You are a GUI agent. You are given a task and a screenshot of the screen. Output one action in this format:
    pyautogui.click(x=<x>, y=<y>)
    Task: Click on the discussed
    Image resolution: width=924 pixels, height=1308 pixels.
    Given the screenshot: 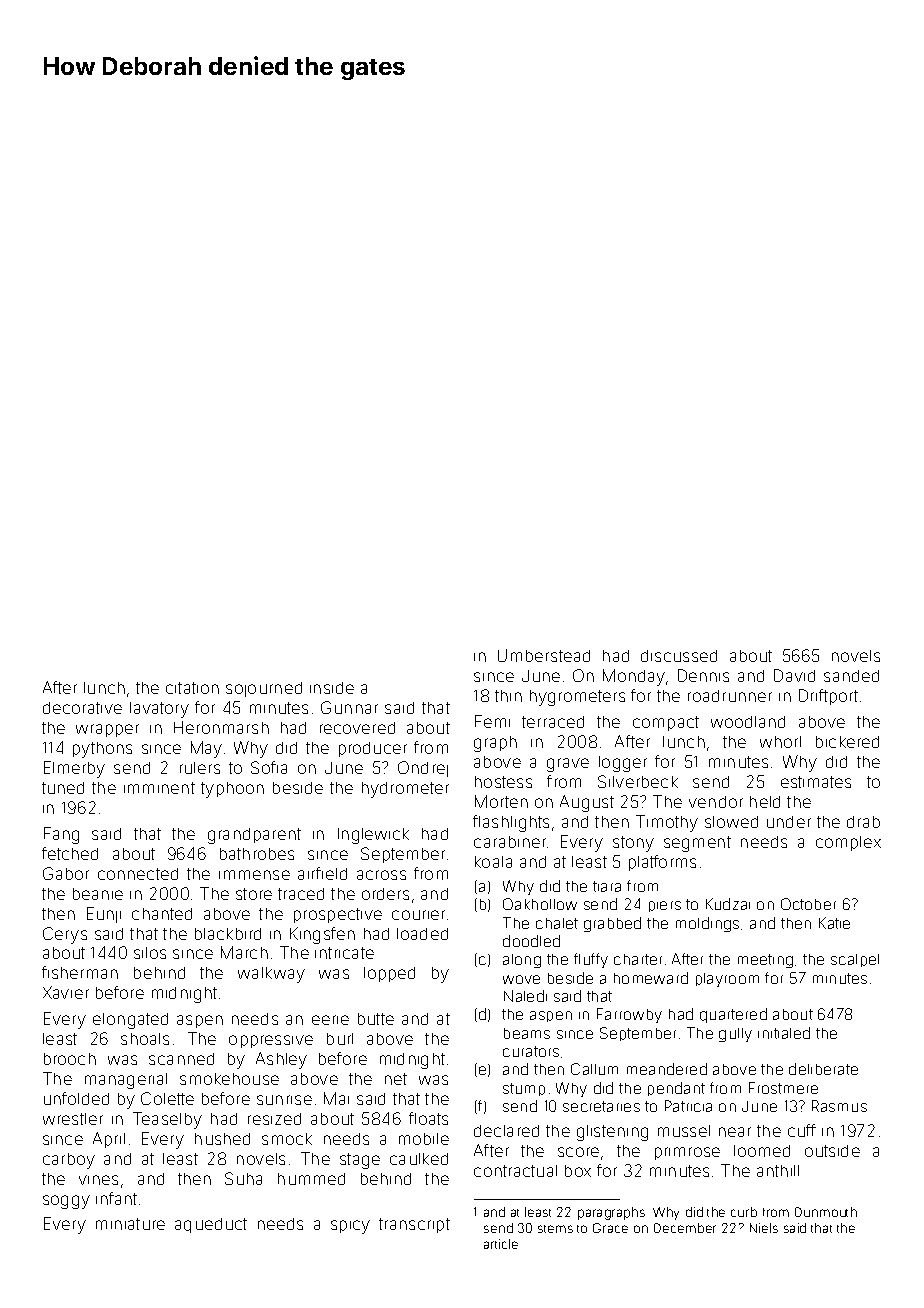 What is the action you would take?
    pyautogui.click(x=679, y=656)
